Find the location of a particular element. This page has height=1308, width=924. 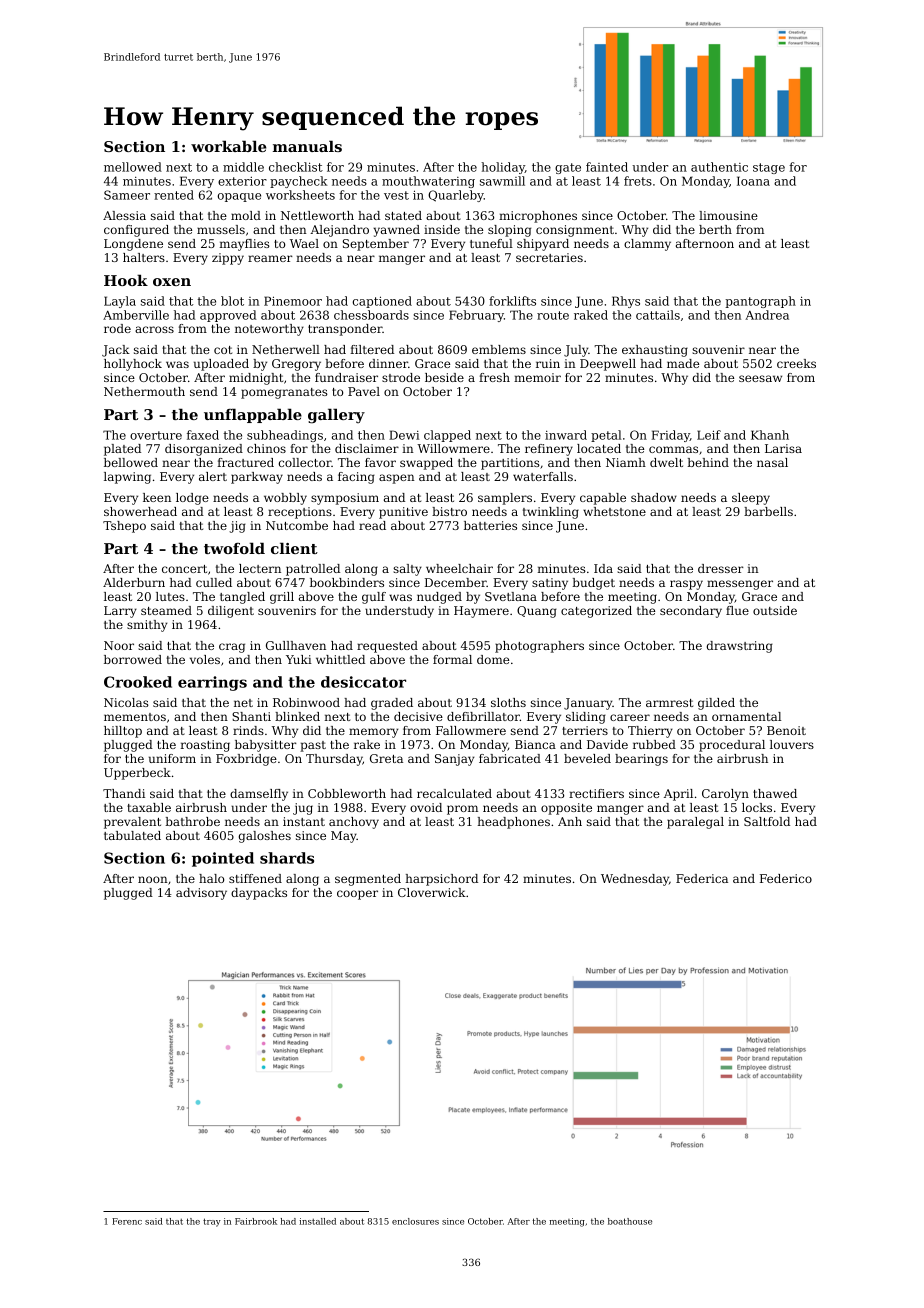

tabulated is located at coordinates (132, 835).
